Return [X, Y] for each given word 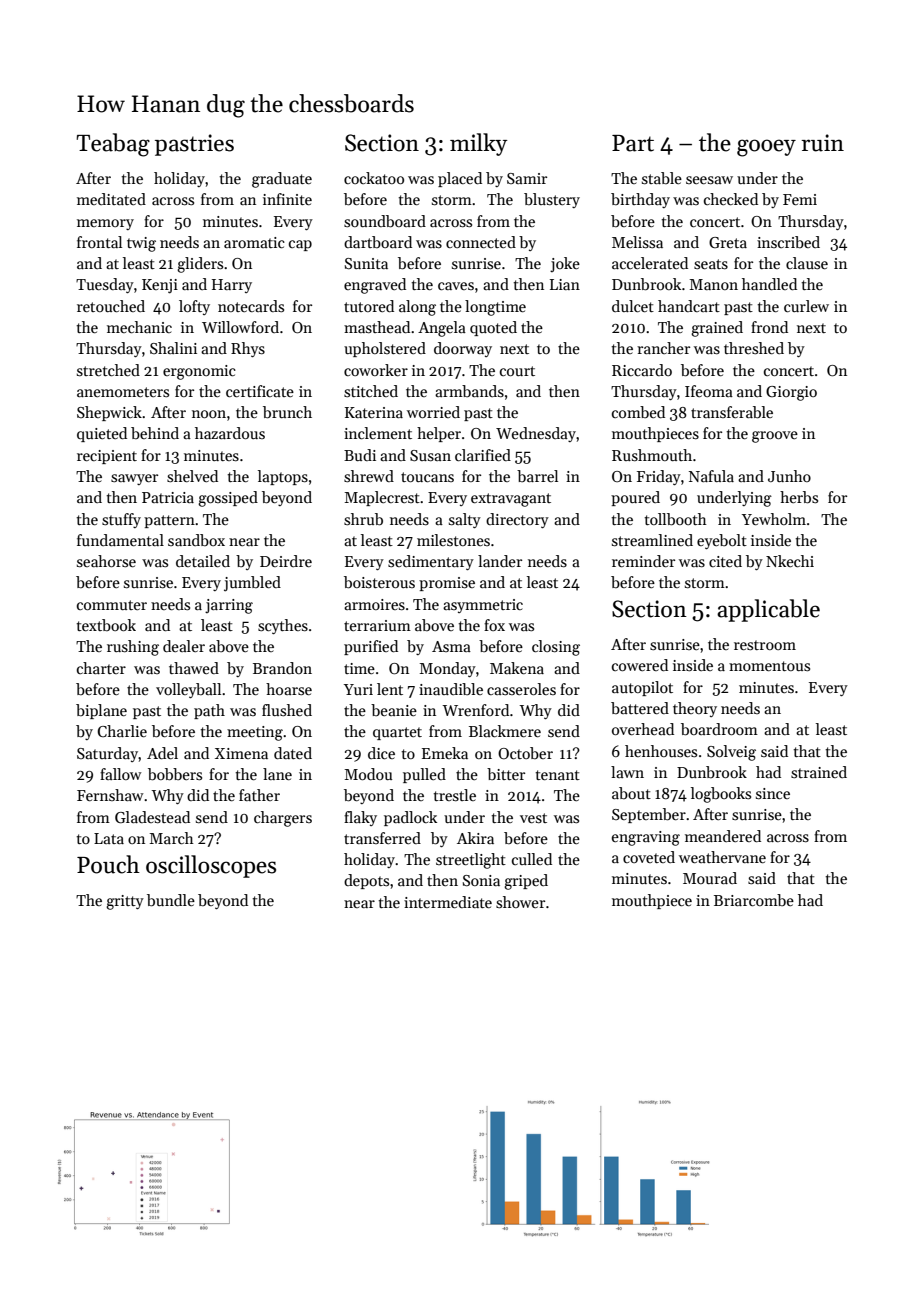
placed [460, 179]
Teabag [113, 145]
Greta [728, 242]
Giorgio [791, 393]
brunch [287, 412]
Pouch [108, 864]
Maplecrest [382, 498]
